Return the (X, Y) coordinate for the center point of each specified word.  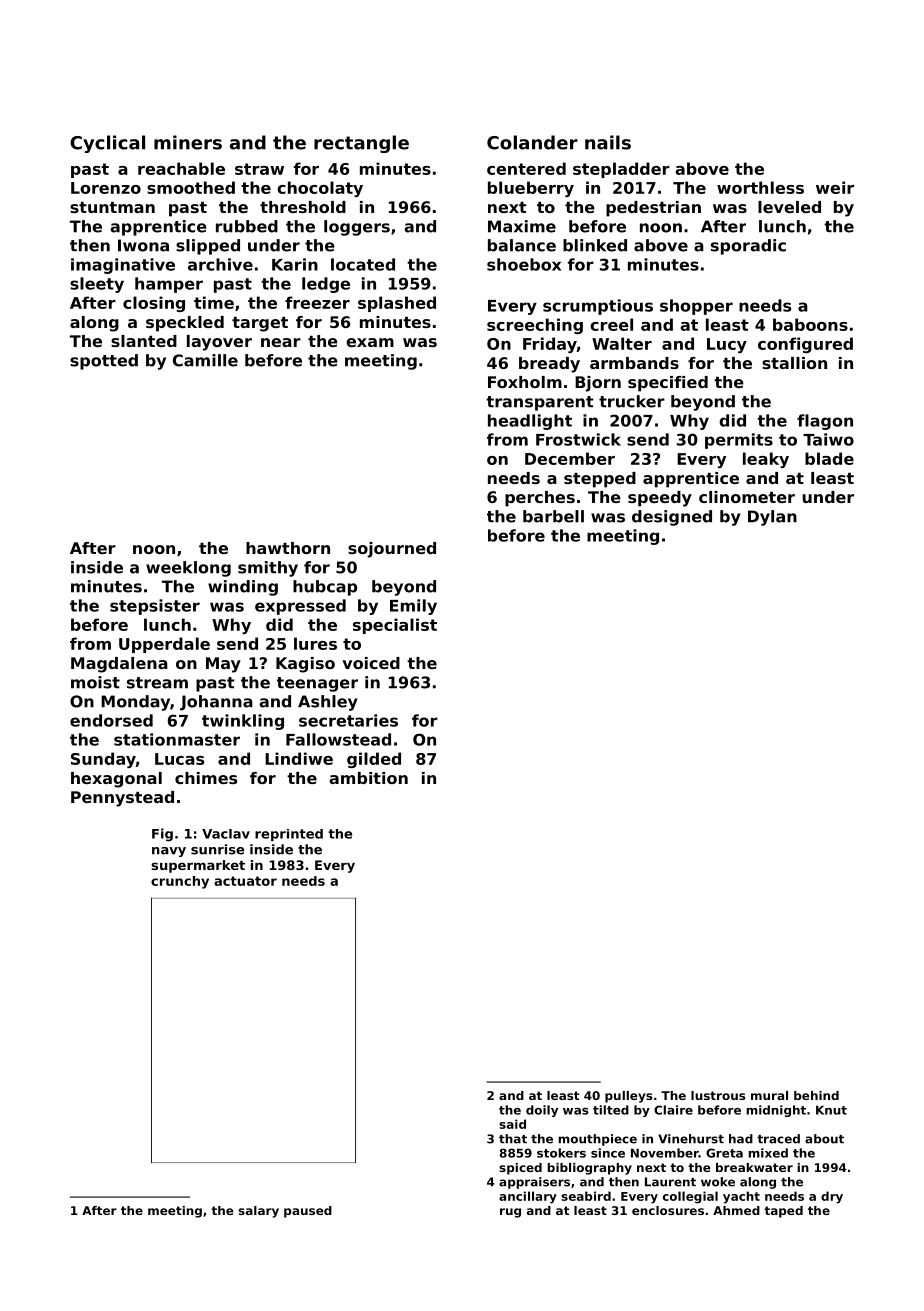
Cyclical (107, 144)
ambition (368, 778)
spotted (104, 362)
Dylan (772, 518)
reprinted (289, 835)
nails (608, 142)
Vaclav (226, 834)
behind (816, 1095)
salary (258, 1212)
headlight (530, 422)
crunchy (180, 882)
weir (835, 187)
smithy (268, 569)
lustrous (718, 1095)
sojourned (392, 550)
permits (739, 441)
